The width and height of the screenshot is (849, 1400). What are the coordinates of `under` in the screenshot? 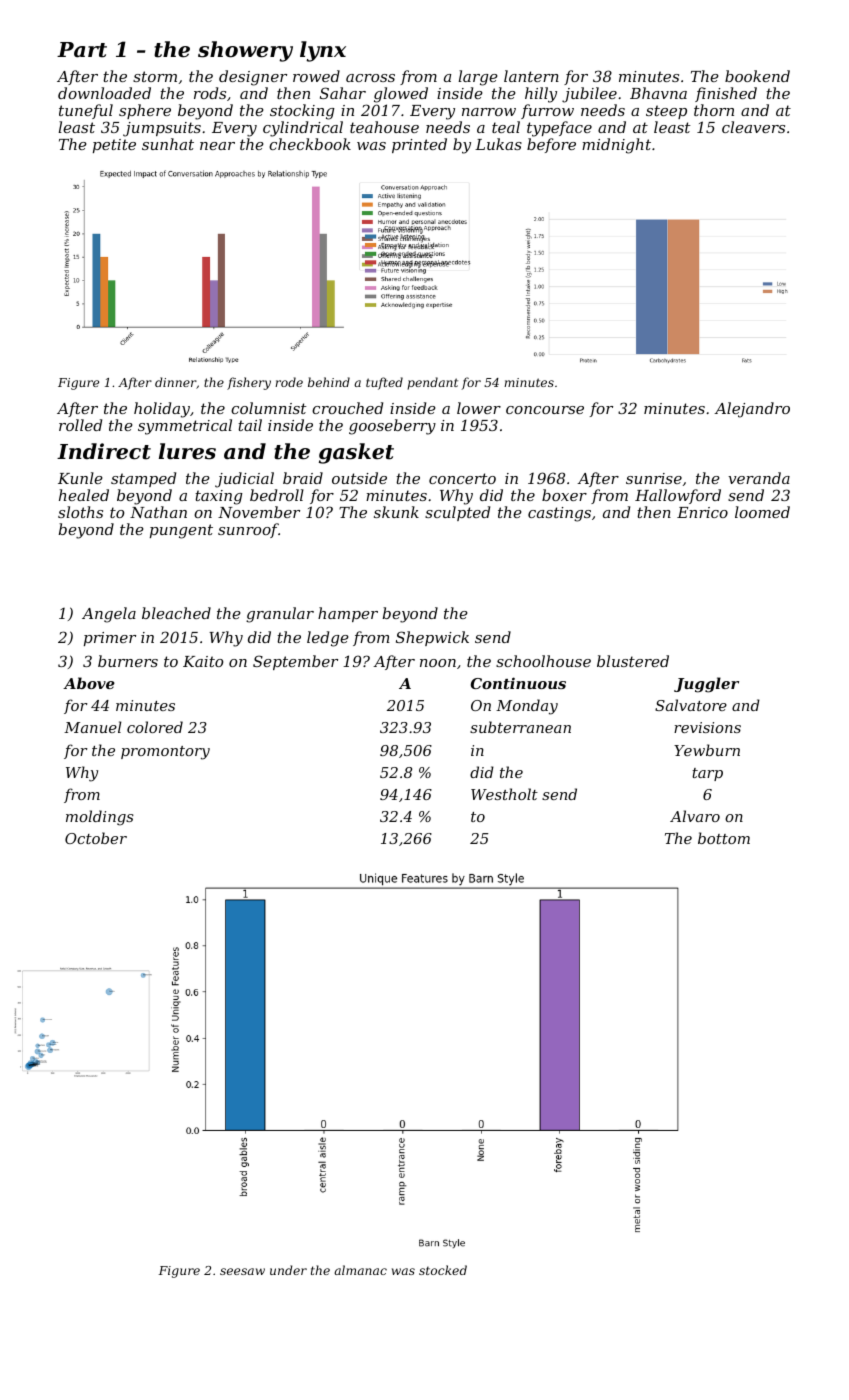 It's located at (288, 1270).
